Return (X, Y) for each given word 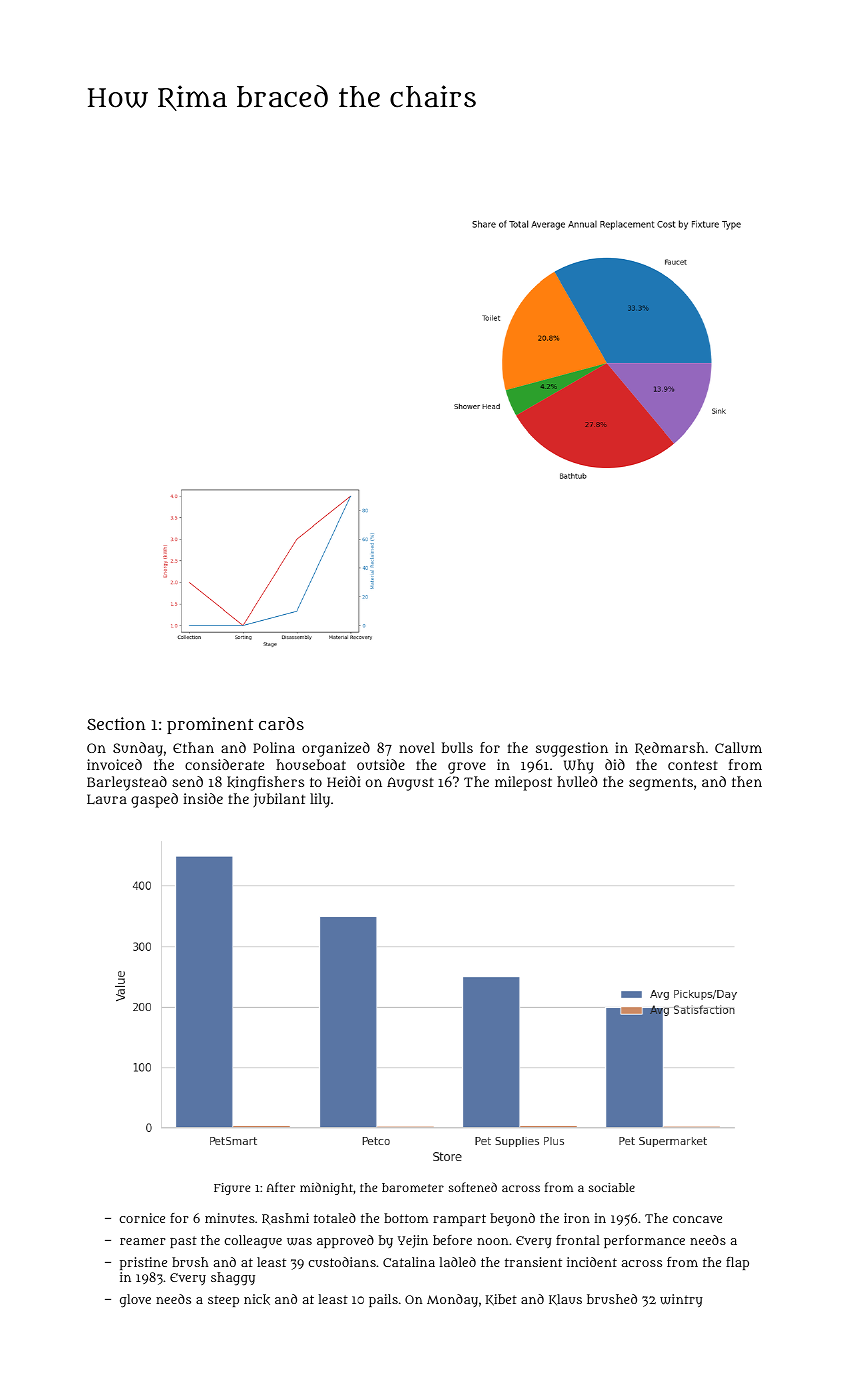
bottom (406, 1218)
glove (135, 1301)
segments (661, 784)
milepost (523, 783)
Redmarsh (670, 748)
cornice (142, 1218)
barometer (413, 1187)
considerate (224, 764)
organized (336, 749)
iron (577, 1218)
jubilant (279, 800)
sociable (611, 1187)
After (281, 1187)
